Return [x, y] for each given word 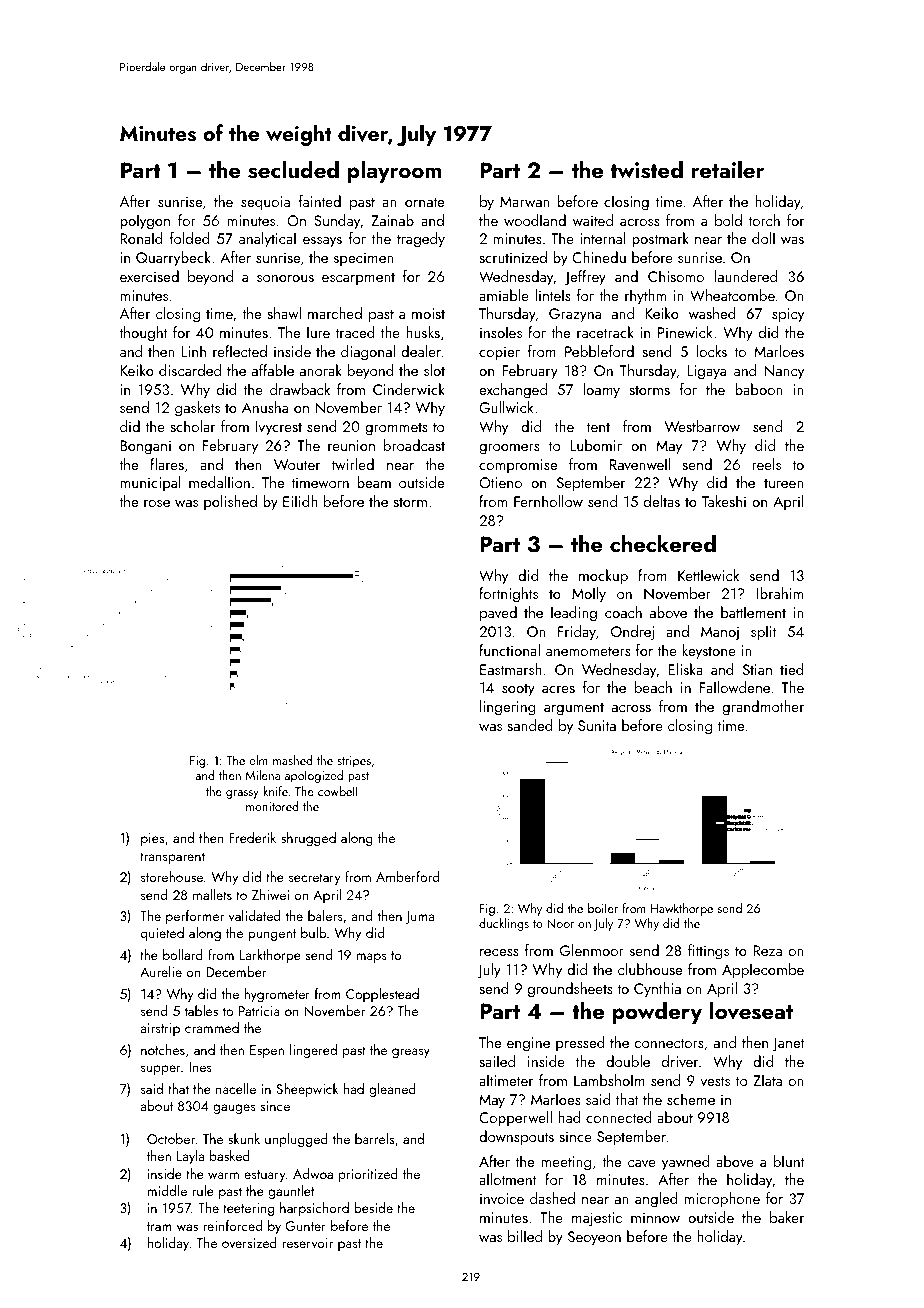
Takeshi [724, 501]
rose [157, 503]
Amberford [407, 876]
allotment [507, 1179]
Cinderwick [409, 389]
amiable [504, 295]
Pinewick [685, 332]
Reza [767, 950]
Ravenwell [640, 464]
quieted [162, 934]
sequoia [265, 203]
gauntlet [291, 1192]
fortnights [508, 595]
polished [230, 502]
